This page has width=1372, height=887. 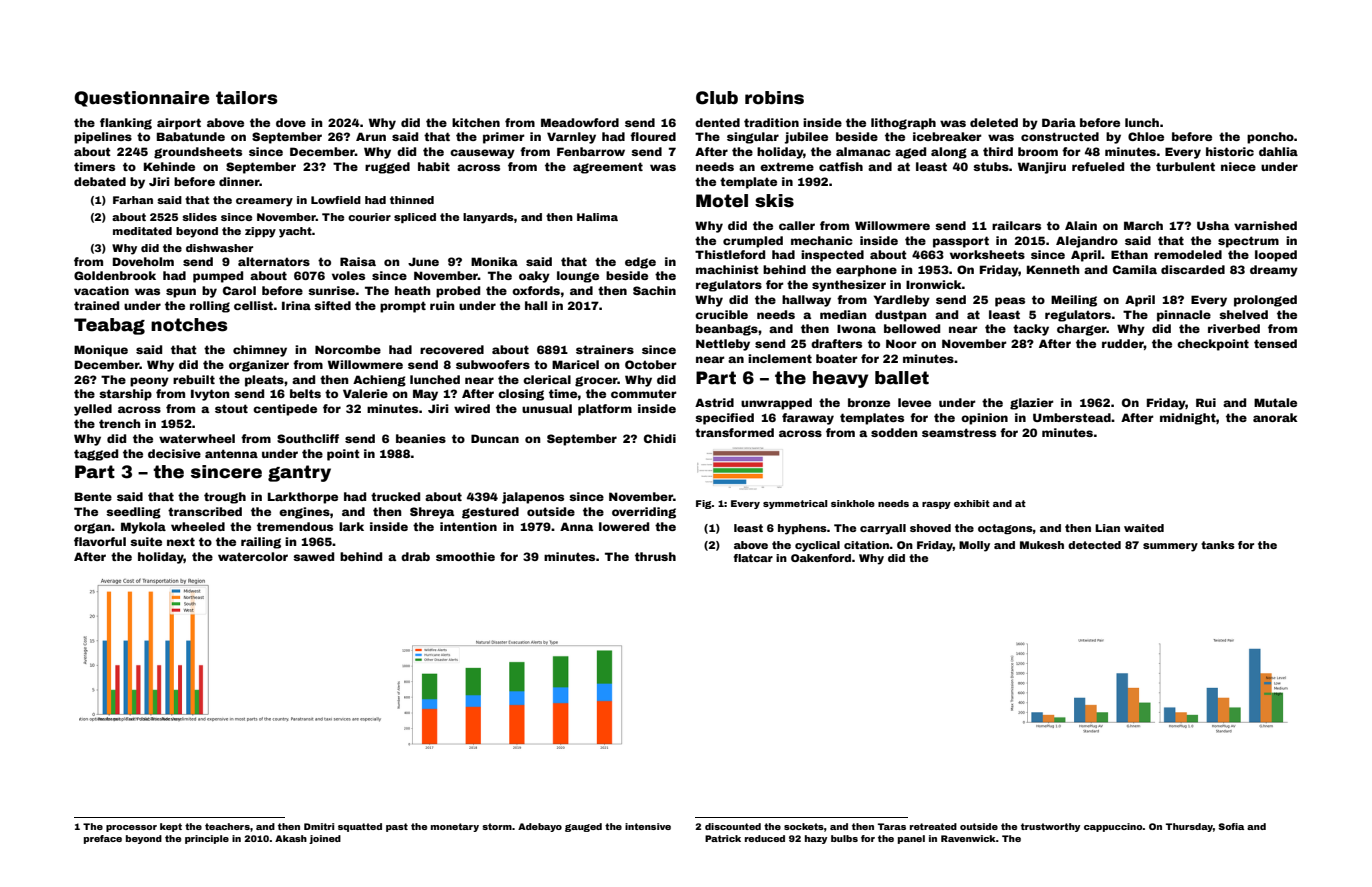 I want to click on poncho, so click(x=1270, y=138).
